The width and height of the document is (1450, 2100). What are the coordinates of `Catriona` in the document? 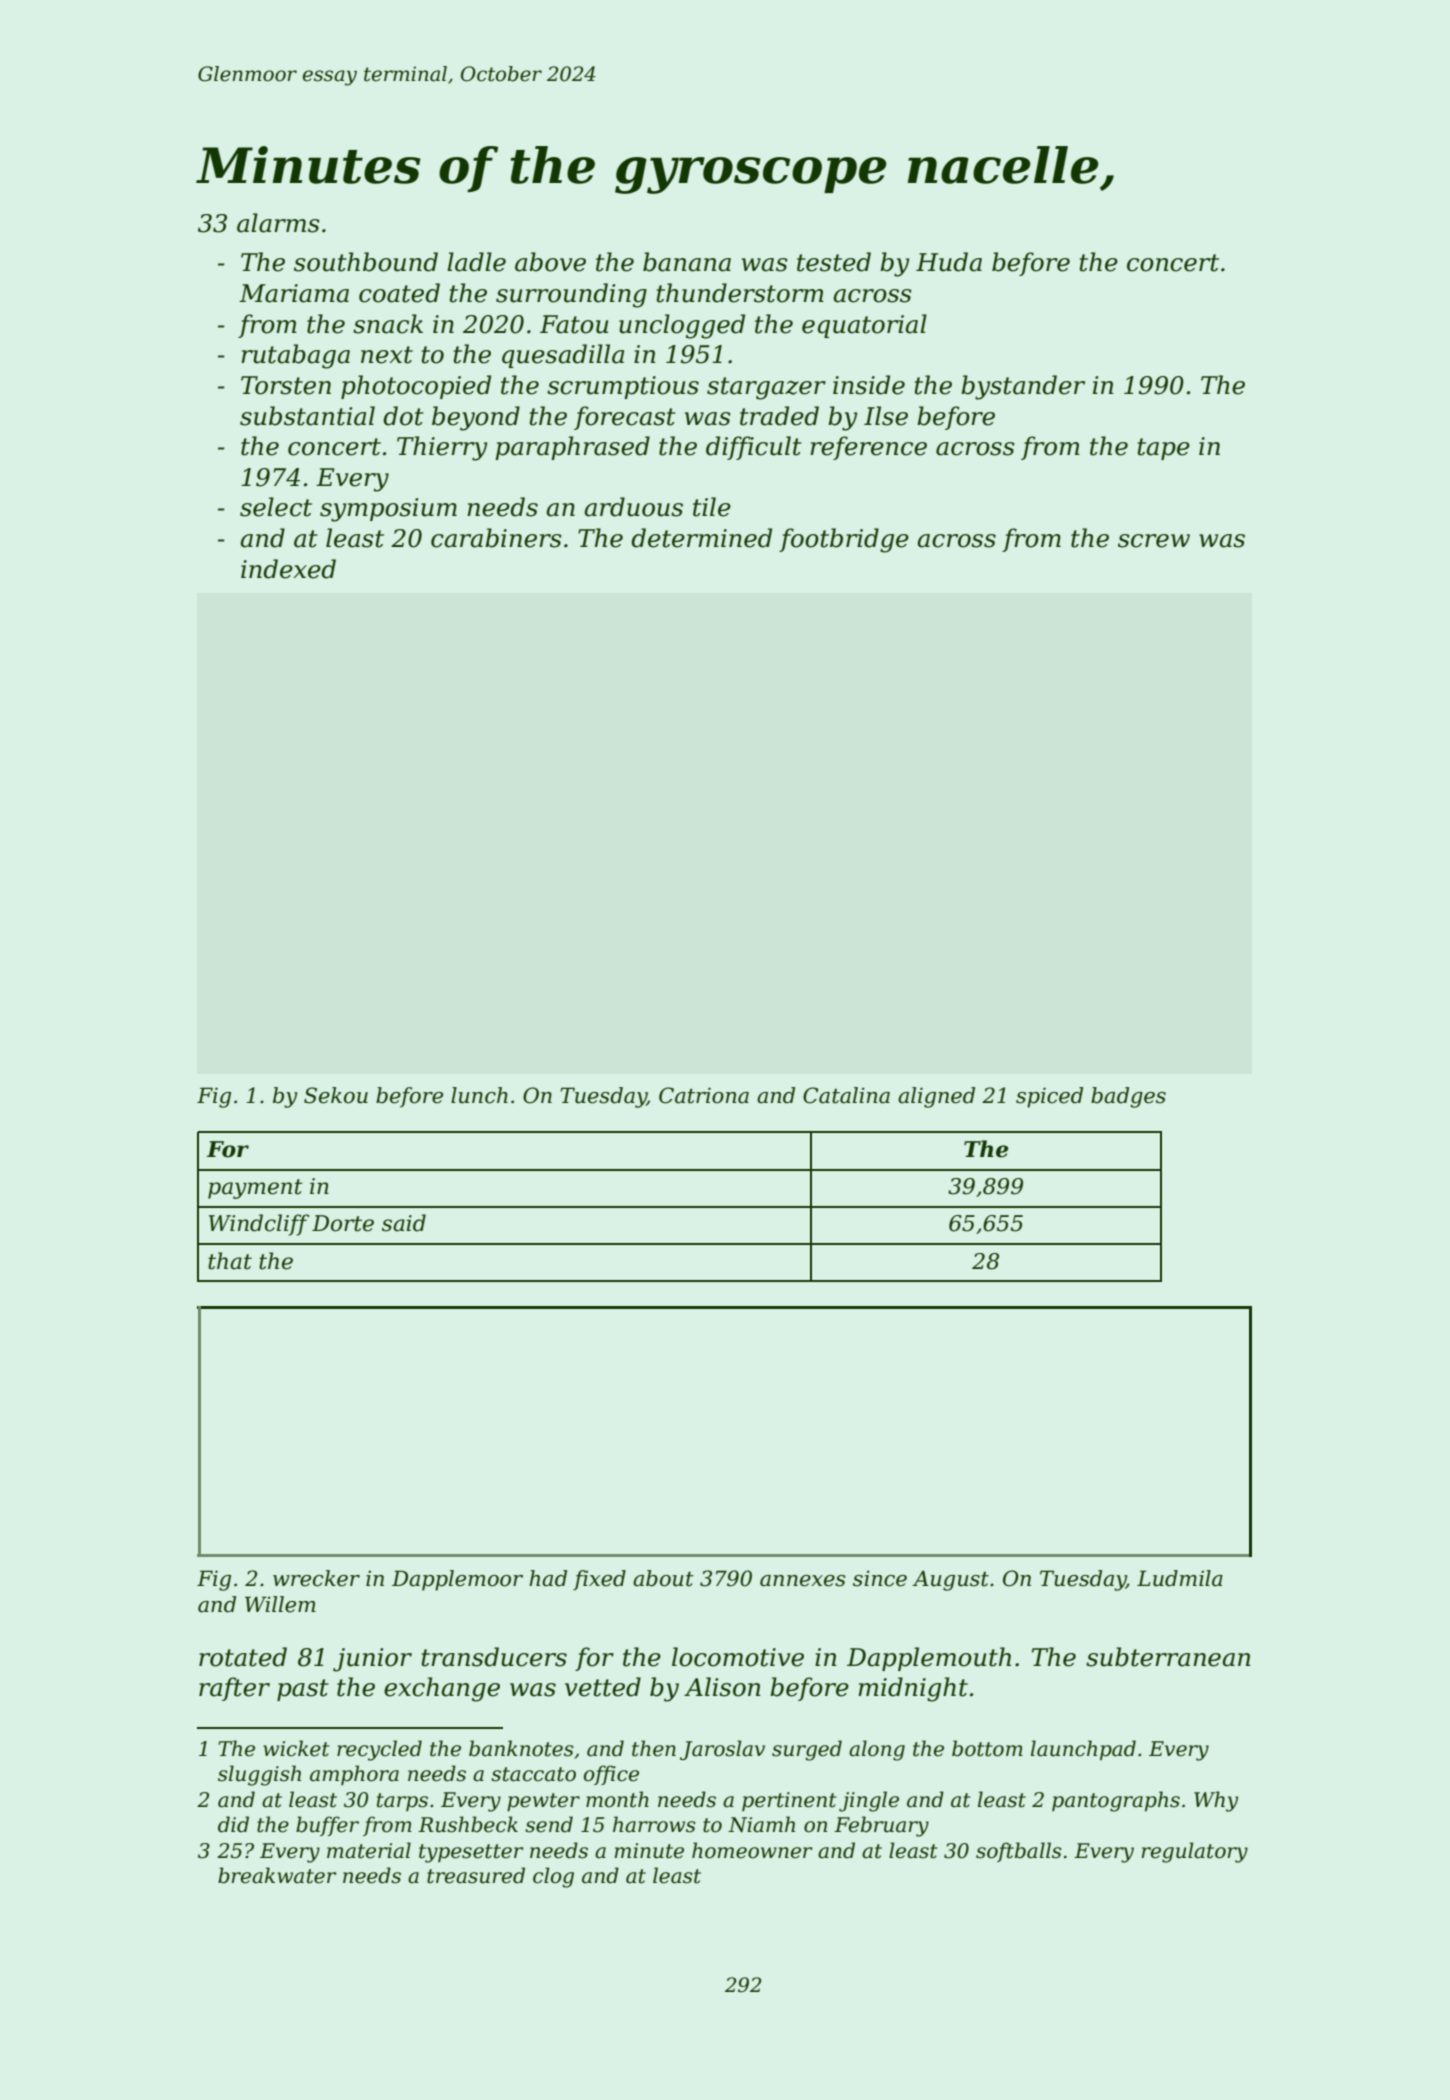 It's located at (704, 1095).
